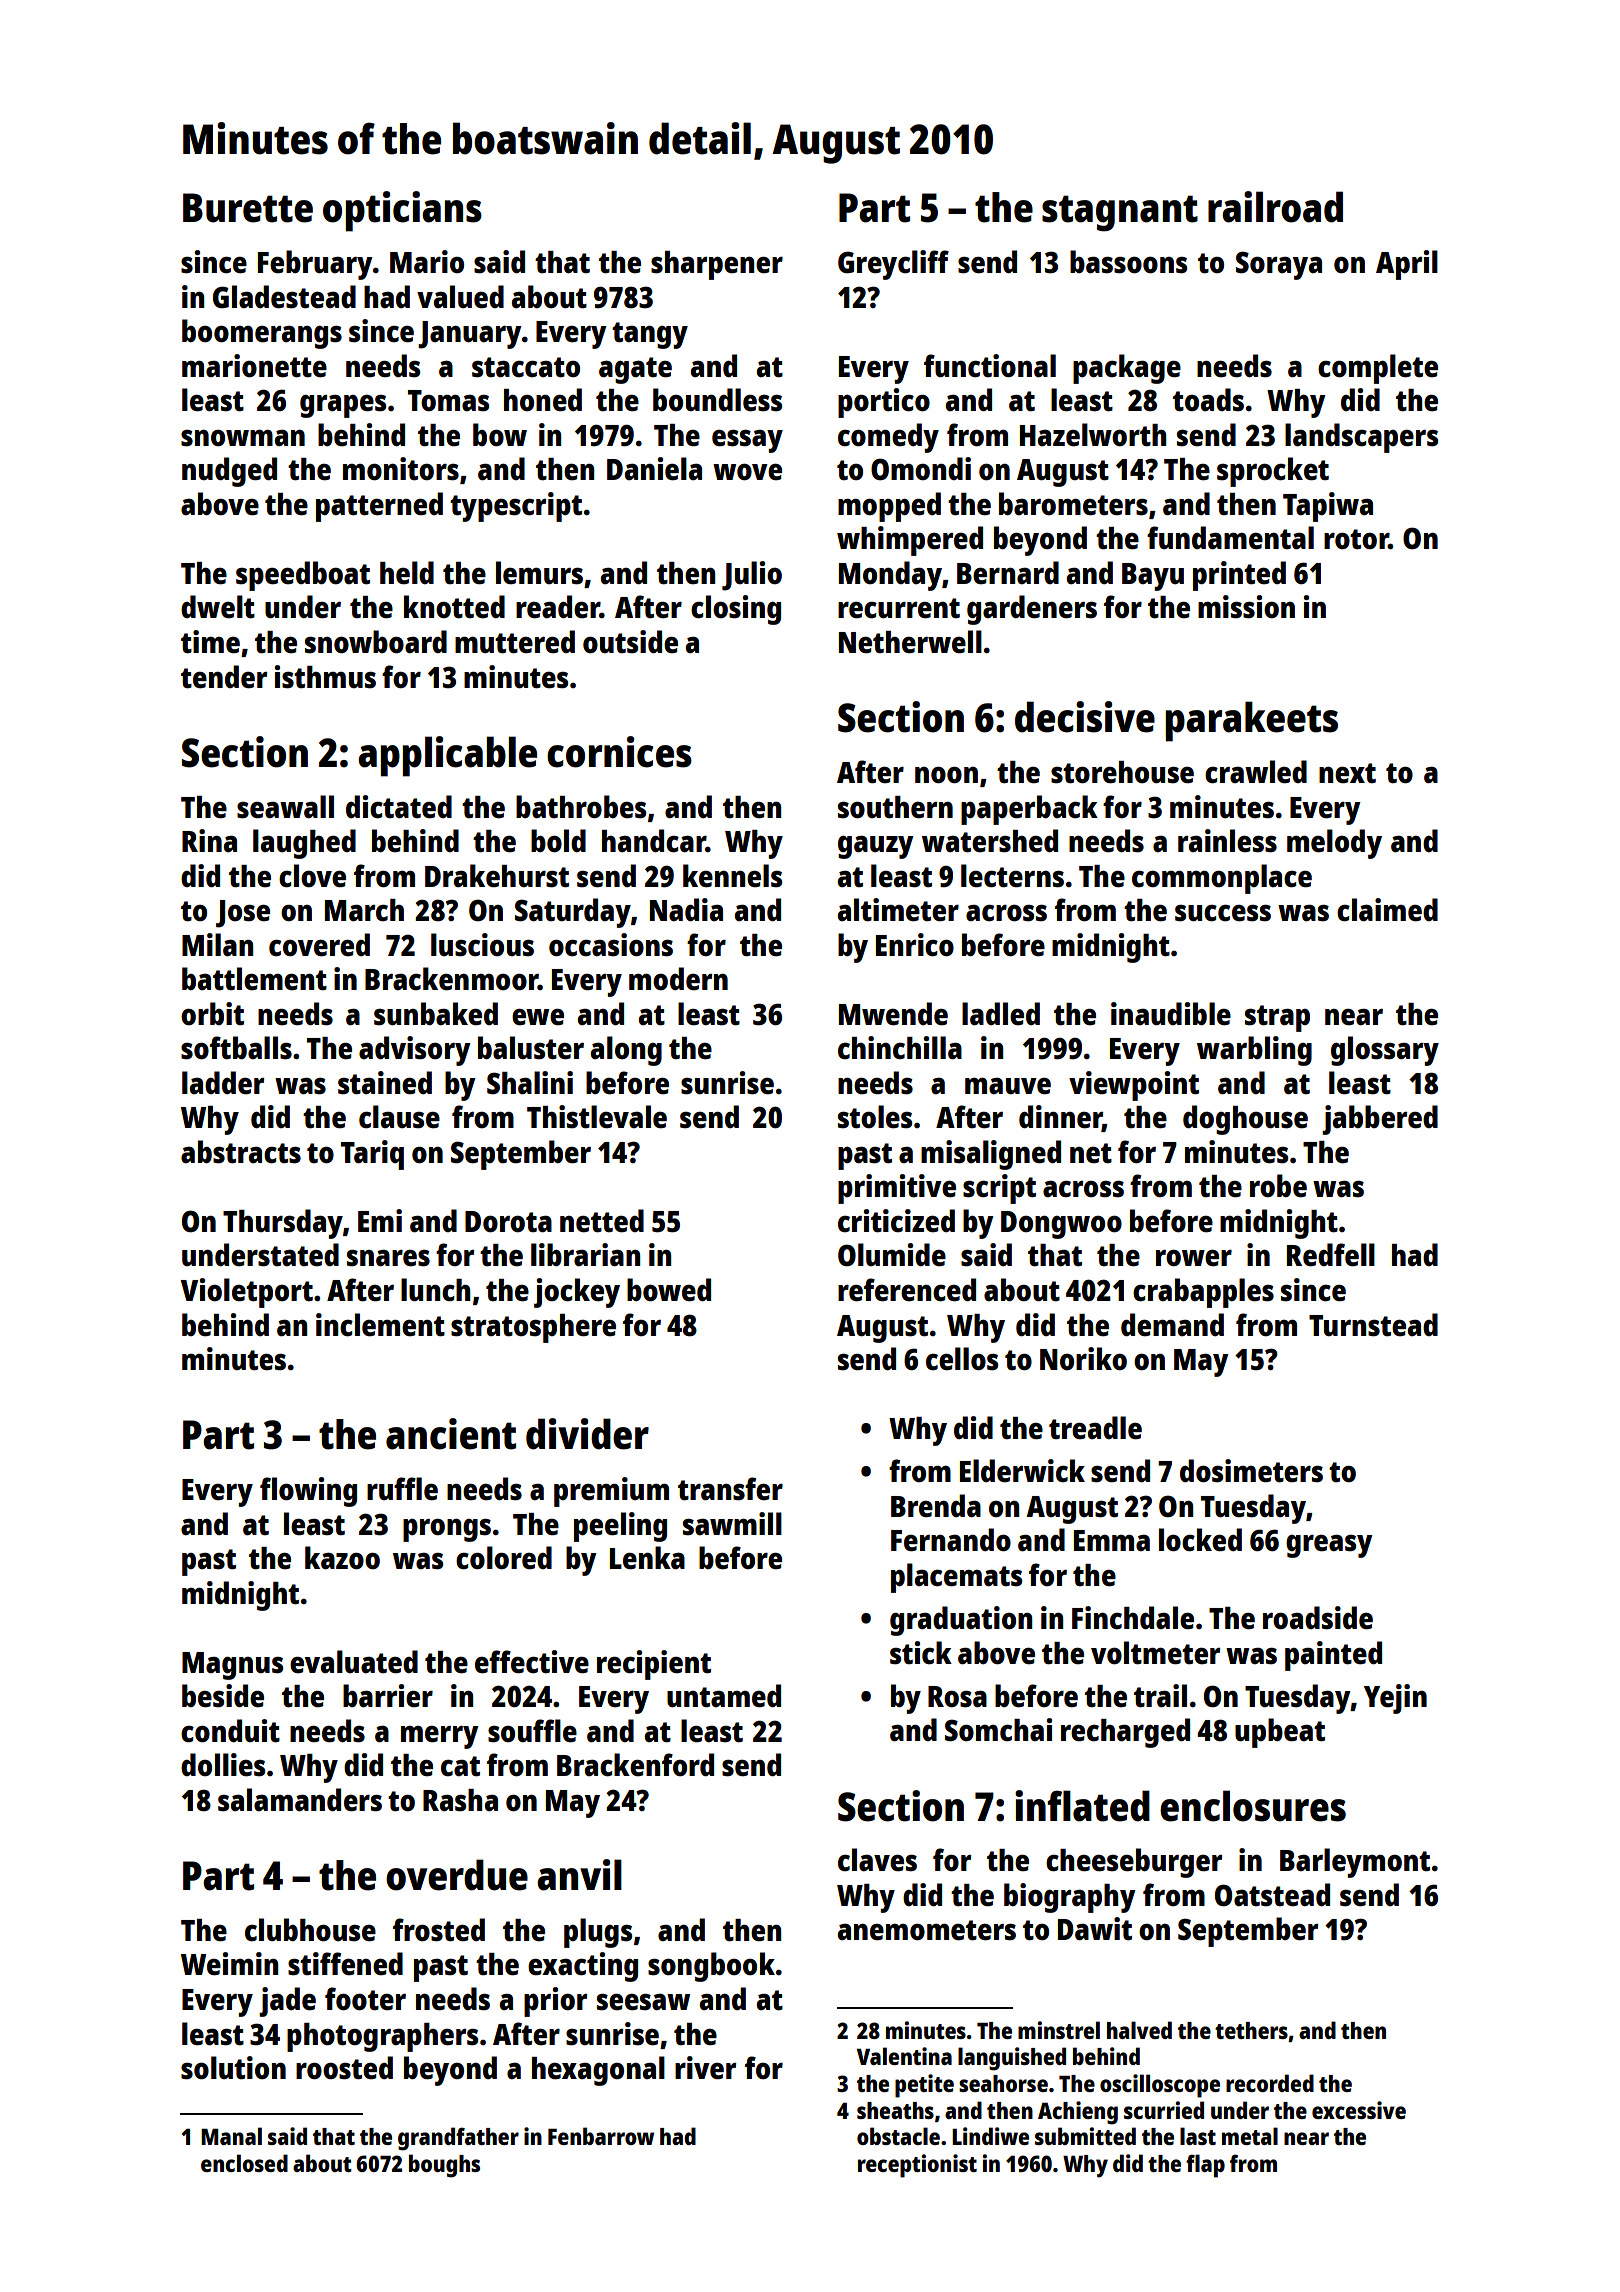 This image has height=2292, width=1620. What do you see at coordinates (248, 208) in the image?
I see `Burette` at bounding box center [248, 208].
